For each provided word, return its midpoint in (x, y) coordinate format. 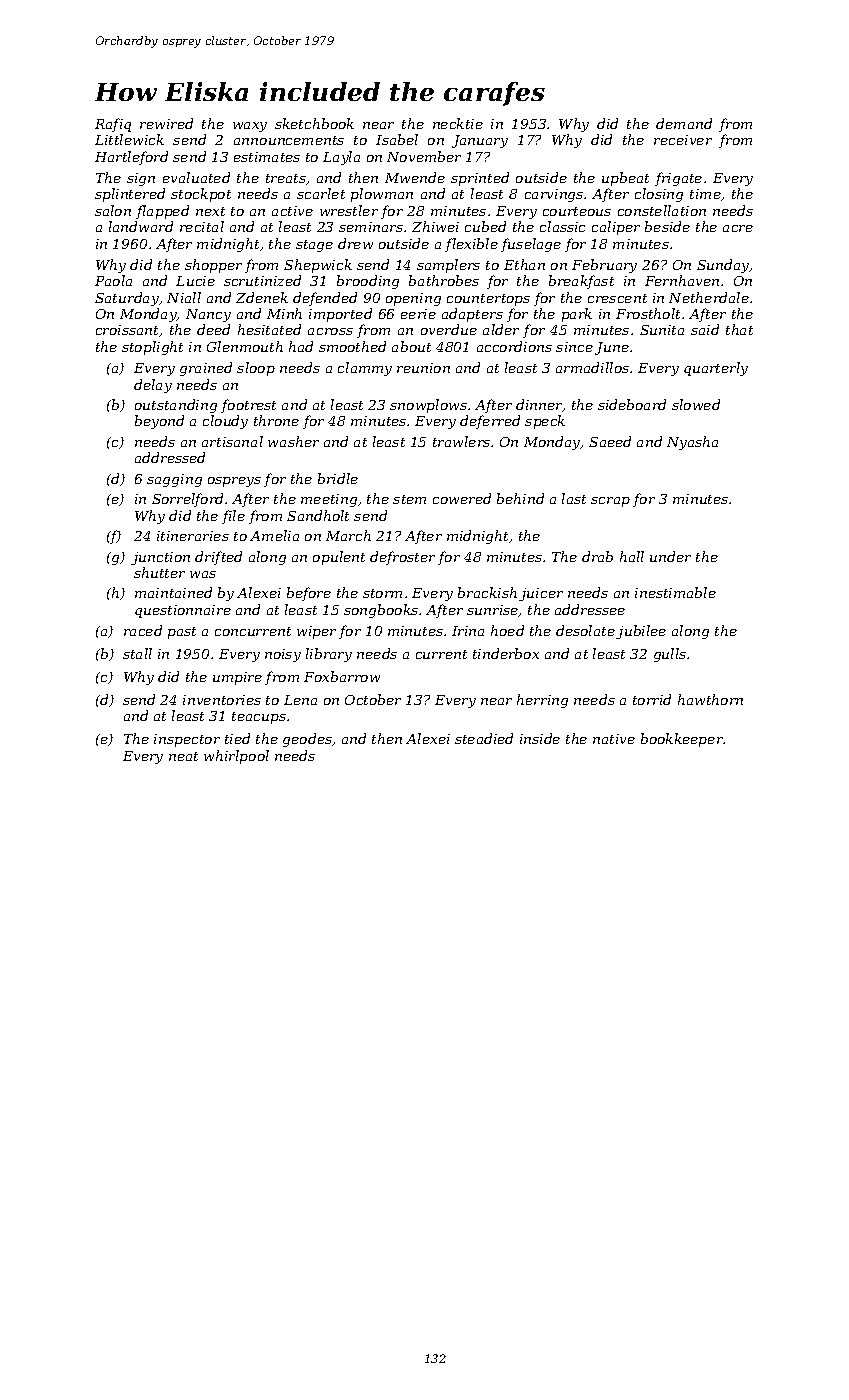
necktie (458, 123)
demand (684, 123)
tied (237, 738)
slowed (696, 404)
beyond (159, 422)
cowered (462, 498)
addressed (170, 457)
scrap (610, 502)
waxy (250, 127)
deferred (490, 422)
